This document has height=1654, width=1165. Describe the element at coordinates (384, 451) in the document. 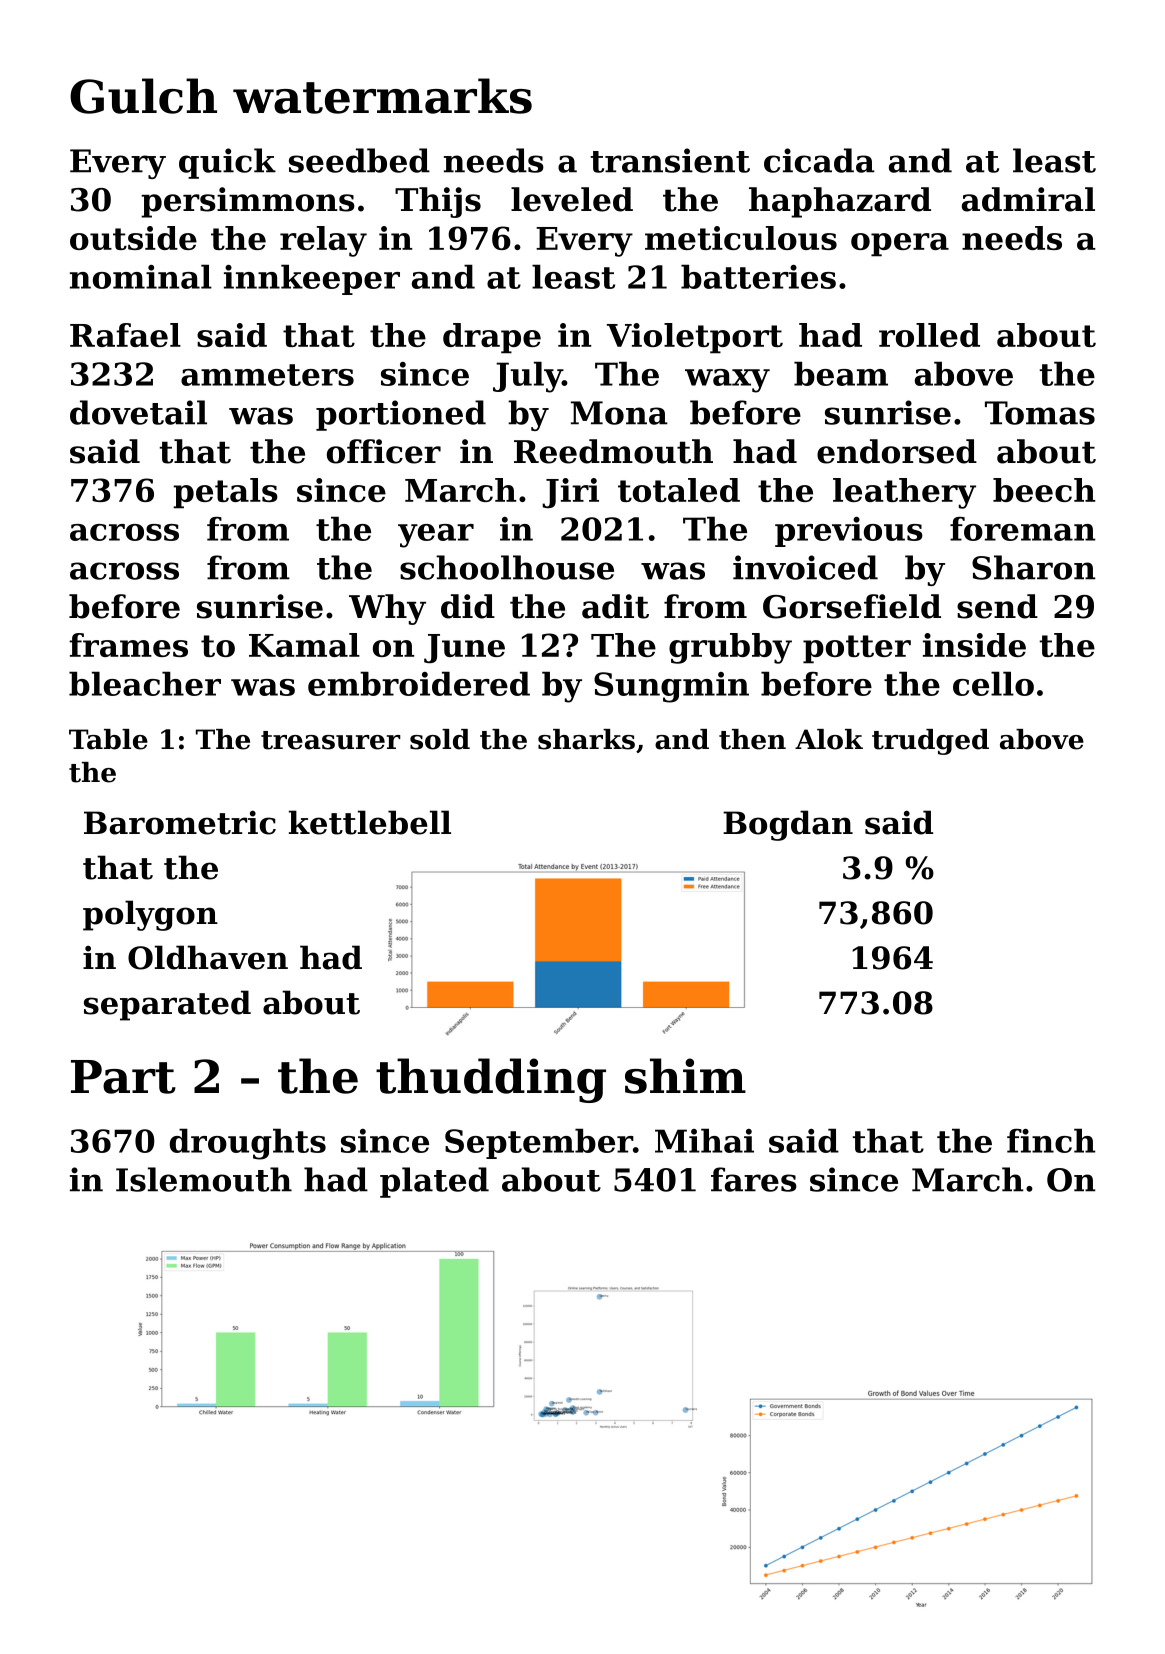

I see `officer` at that location.
